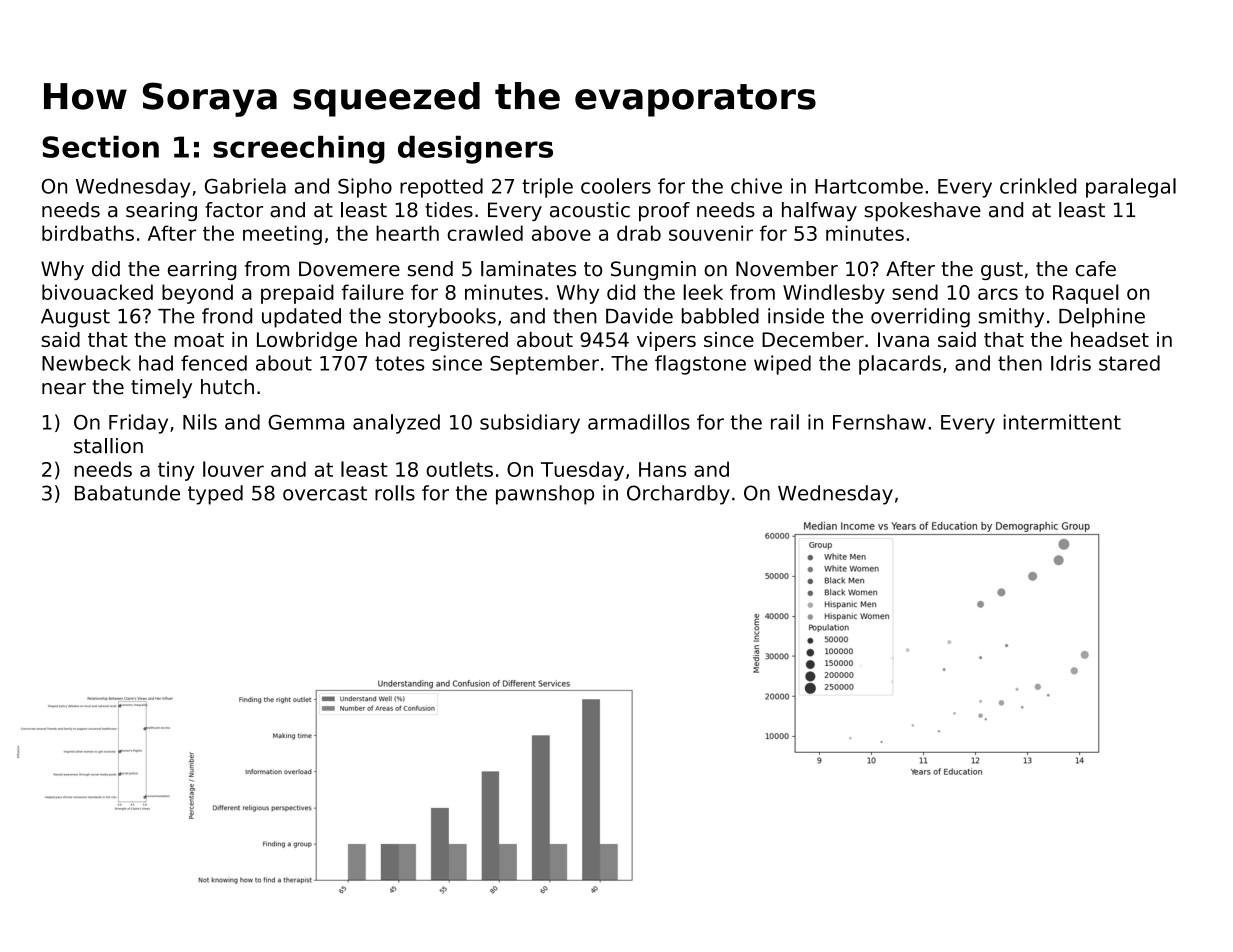  I want to click on fenced, so click(214, 363).
